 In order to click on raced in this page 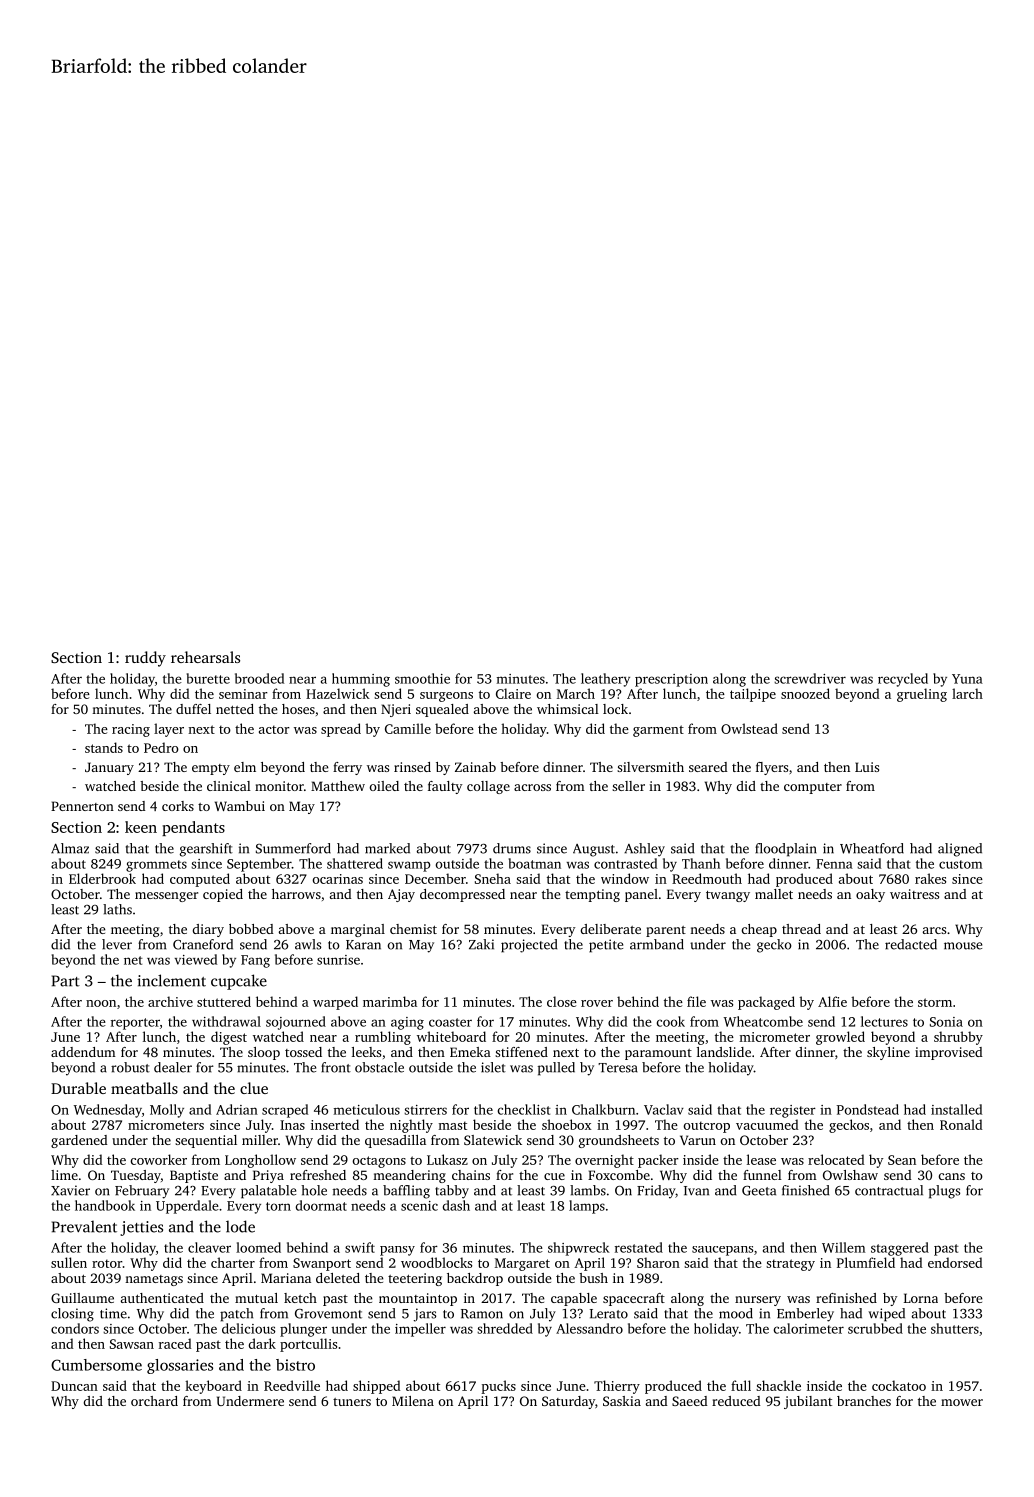, I will do `click(175, 1343)`.
